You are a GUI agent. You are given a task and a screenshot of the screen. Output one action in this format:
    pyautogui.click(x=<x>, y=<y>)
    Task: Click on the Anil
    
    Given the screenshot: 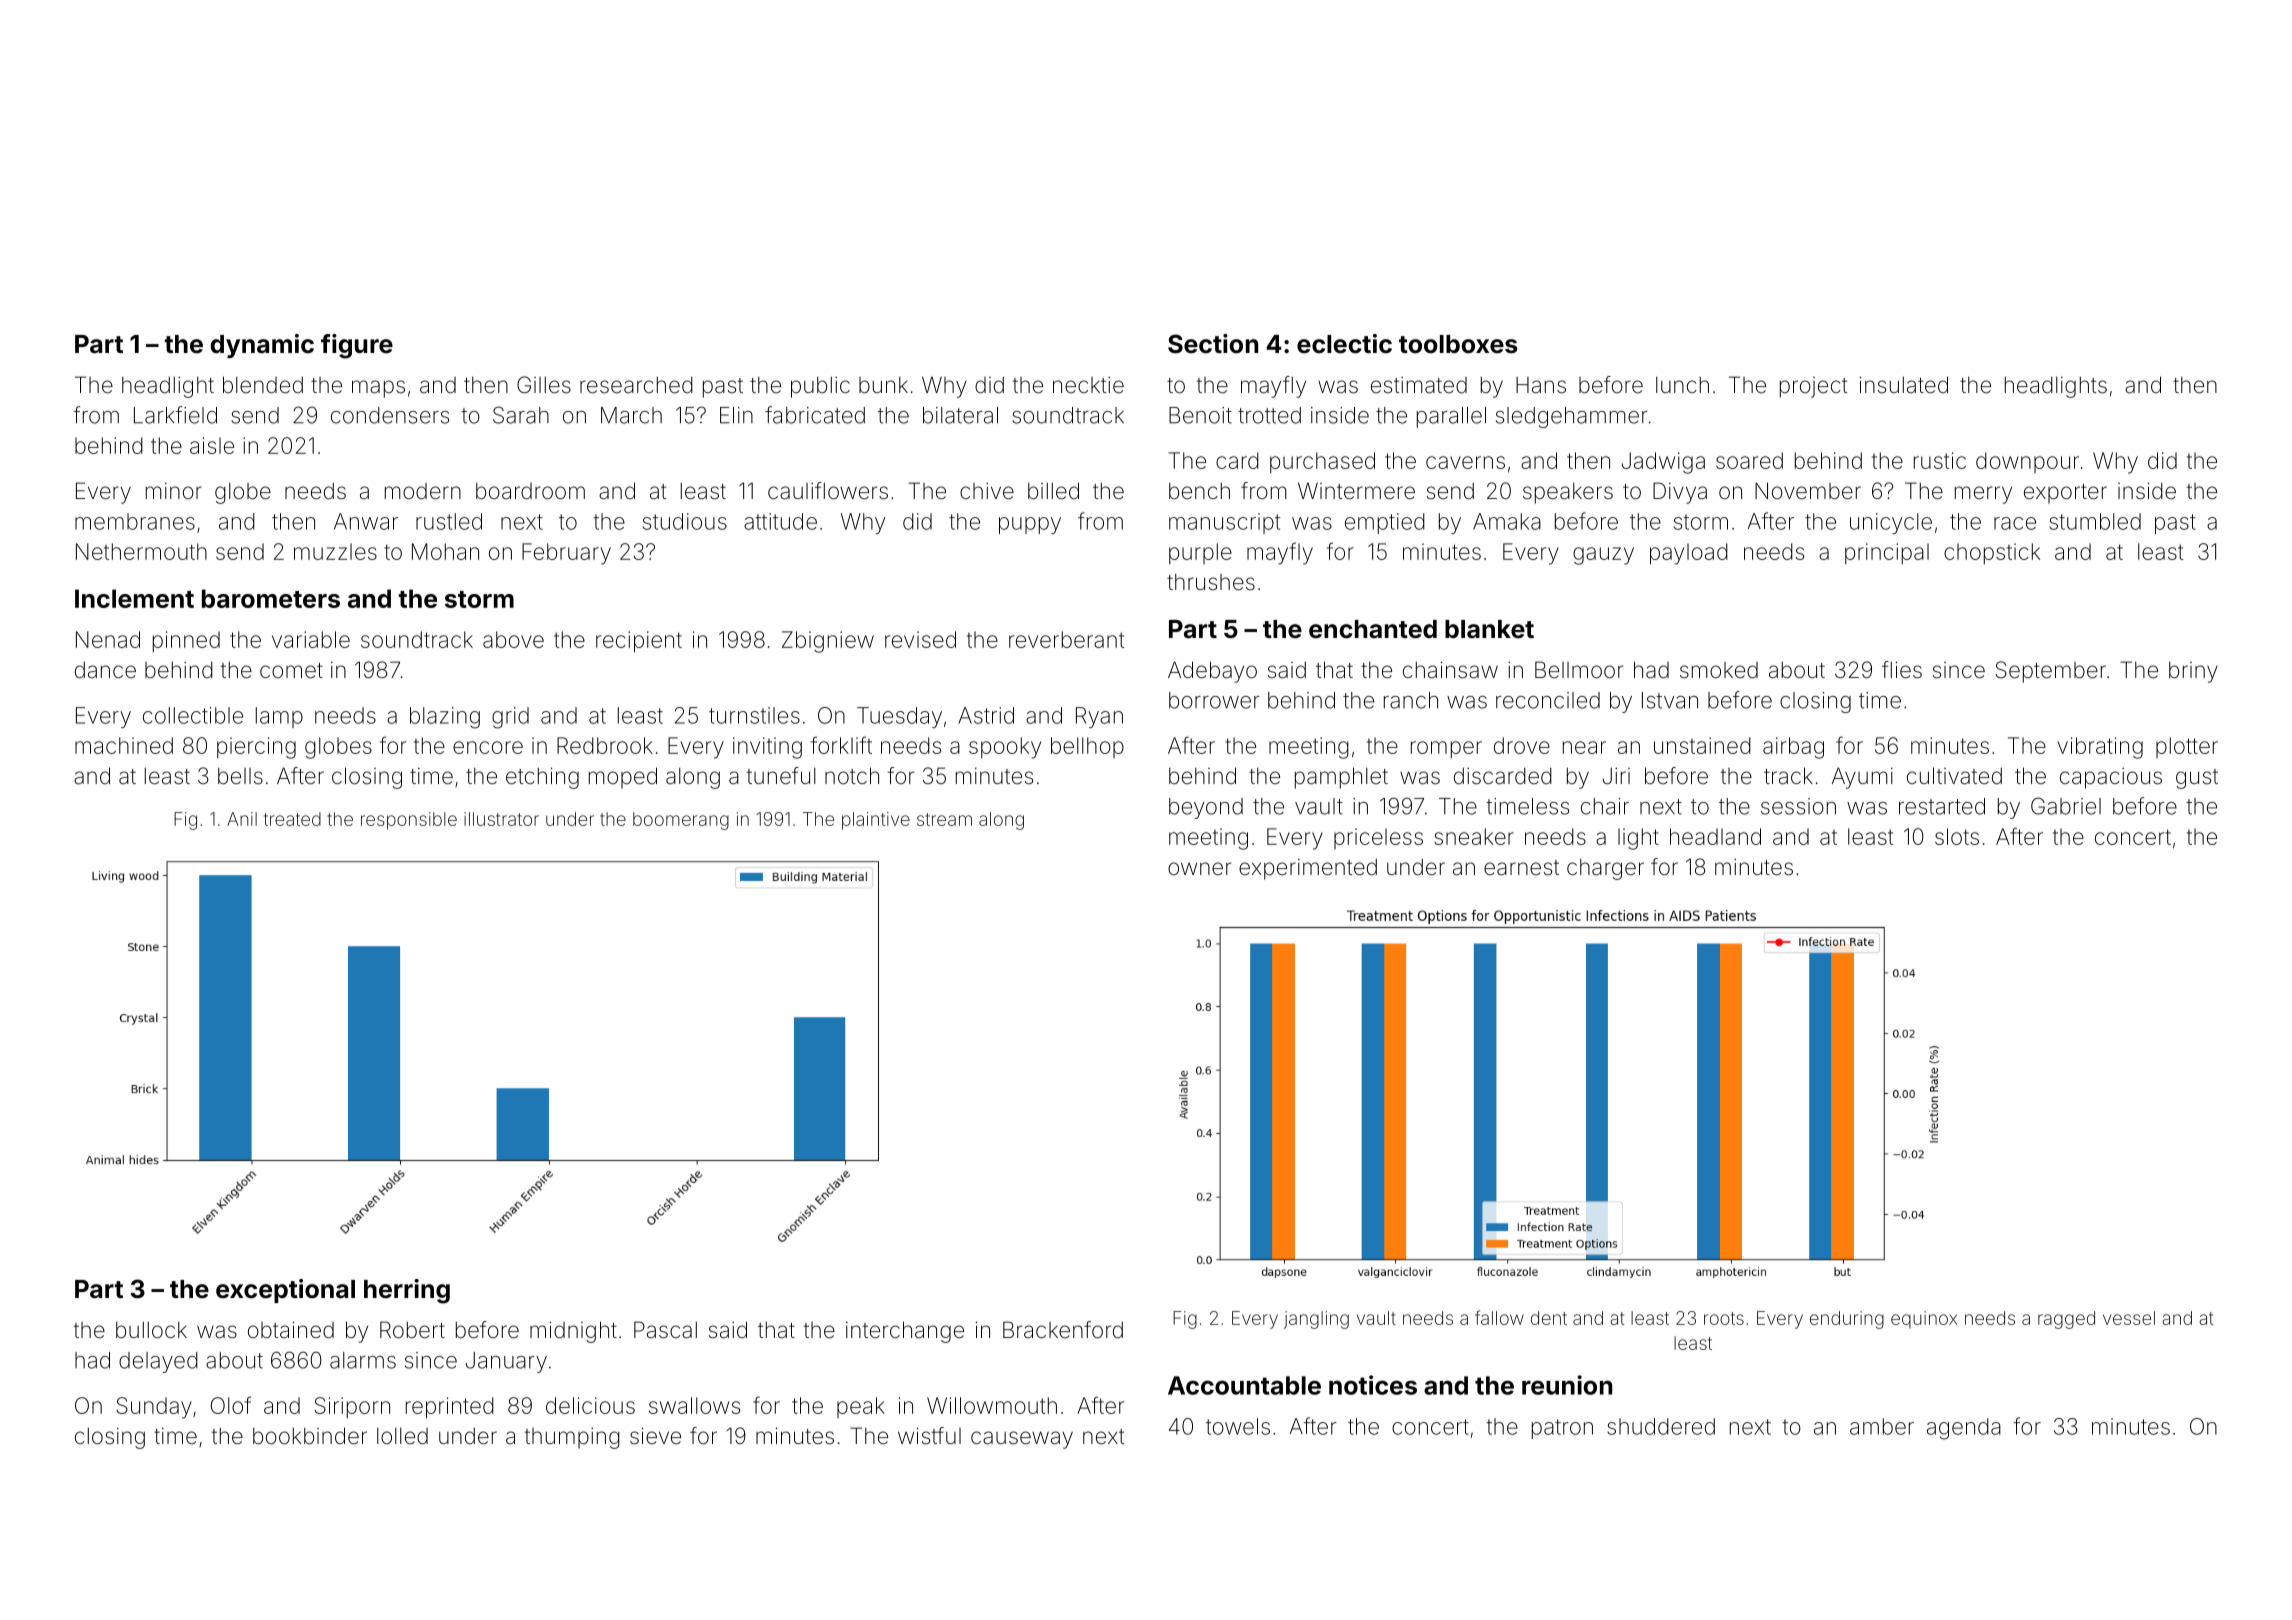 What is the action you would take?
    pyautogui.click(x=242, y=819)
